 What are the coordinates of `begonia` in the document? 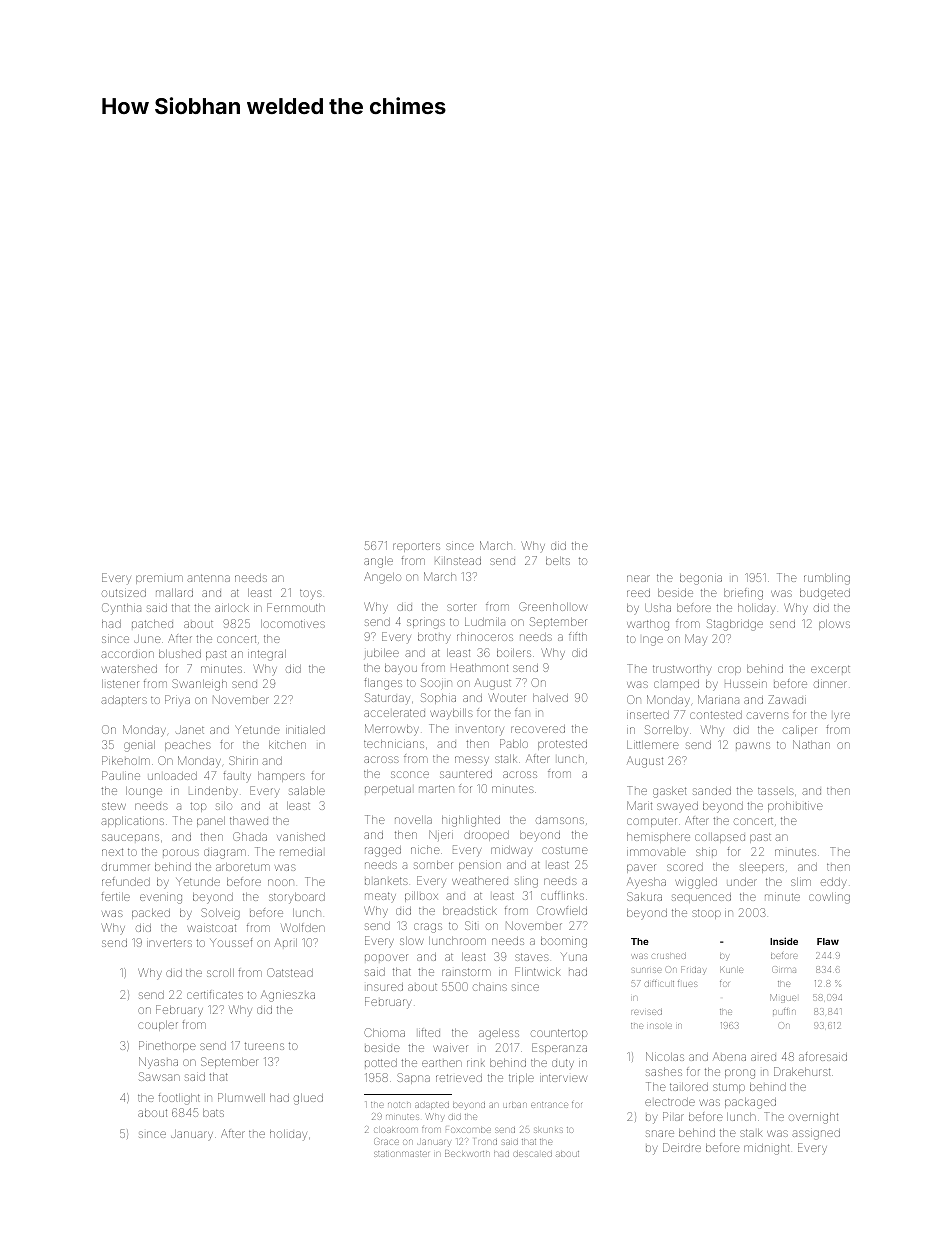 It's located at (701, 579).
